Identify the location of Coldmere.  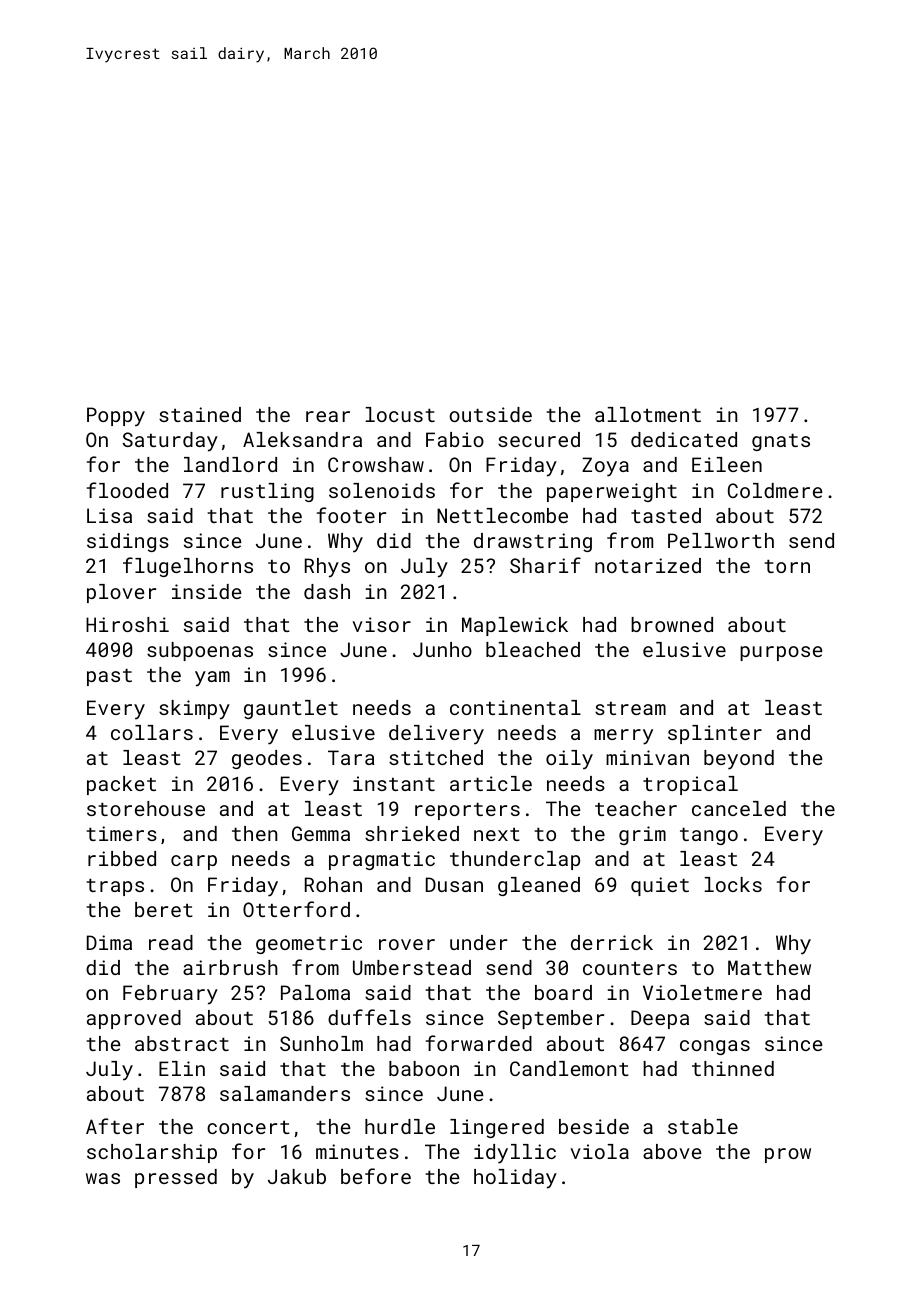
(775, 490).
